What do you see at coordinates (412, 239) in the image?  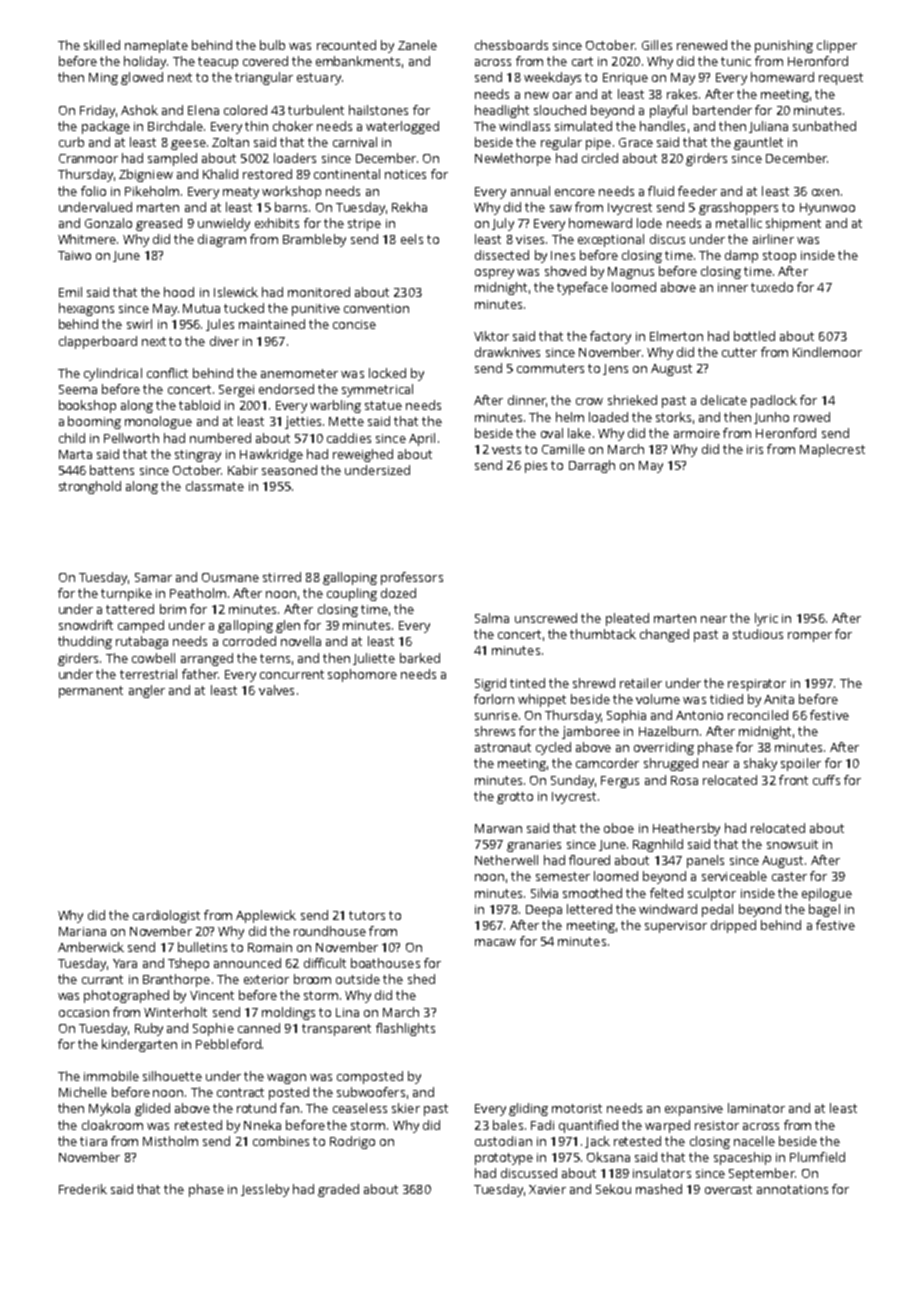 I see `eels` at bounding box center [412, 239].
